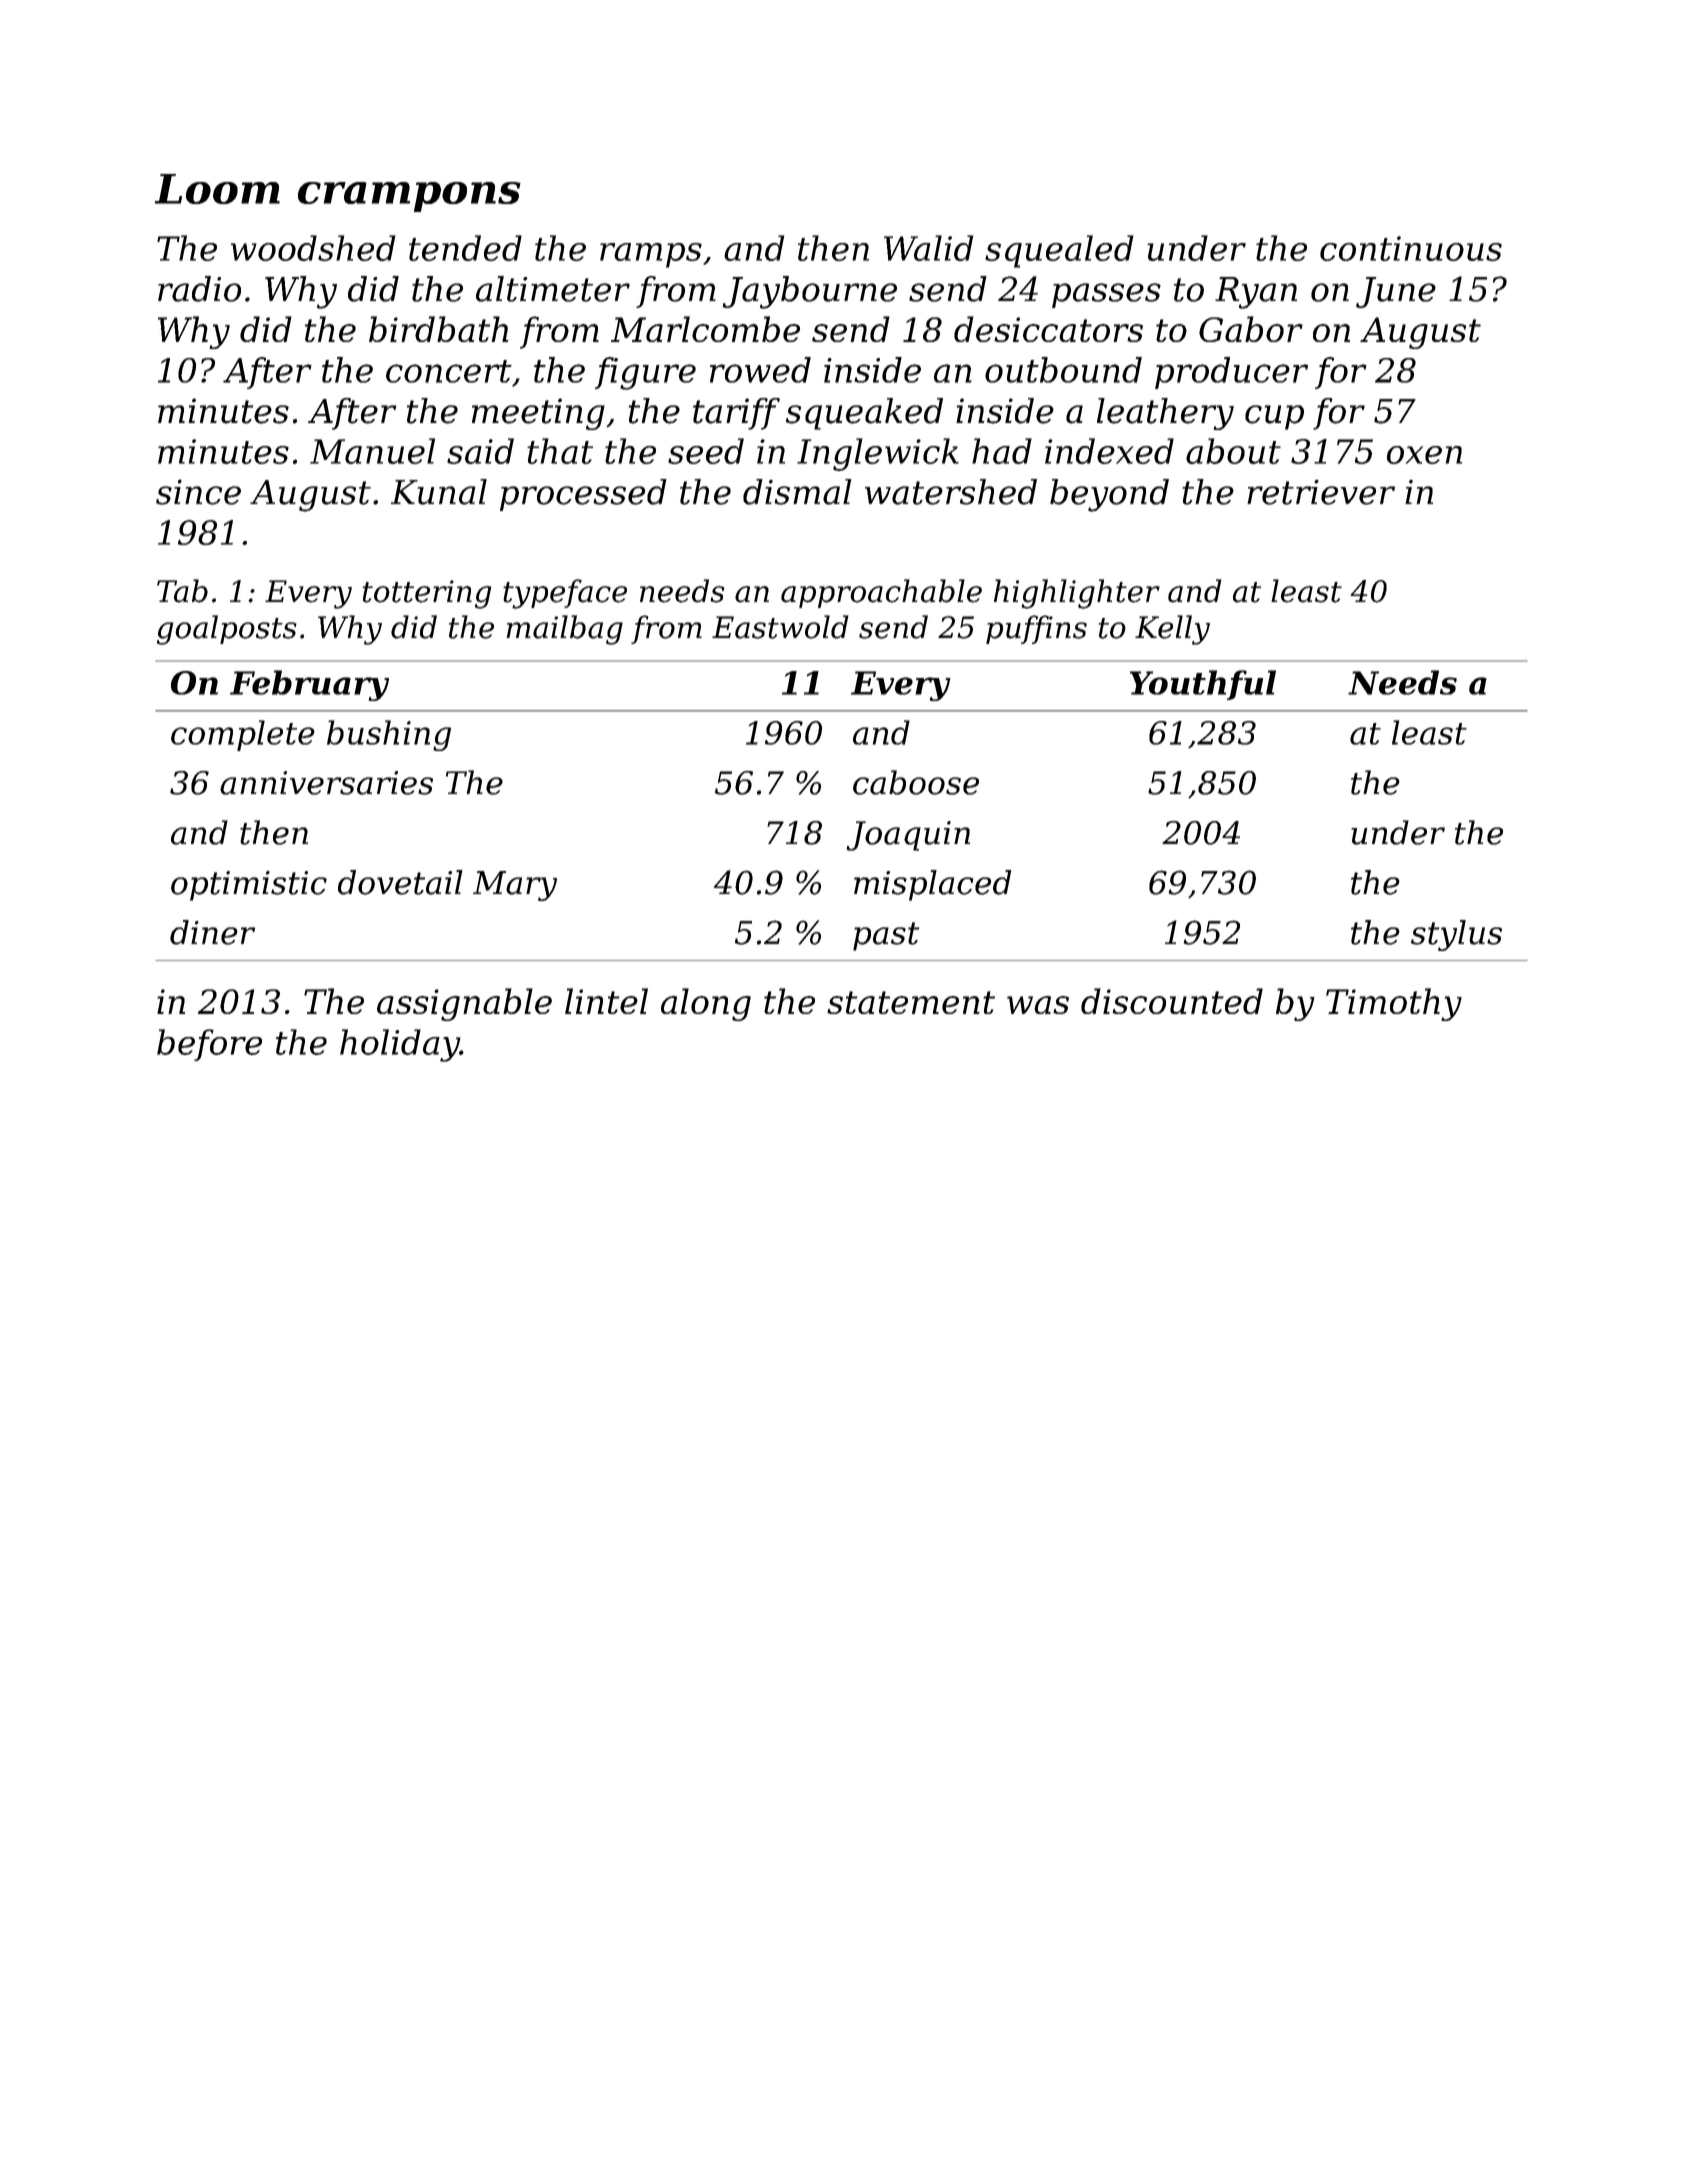  Describe the element at coordinates (928, 248) in the screenshot. I see `Walid` at that location.
